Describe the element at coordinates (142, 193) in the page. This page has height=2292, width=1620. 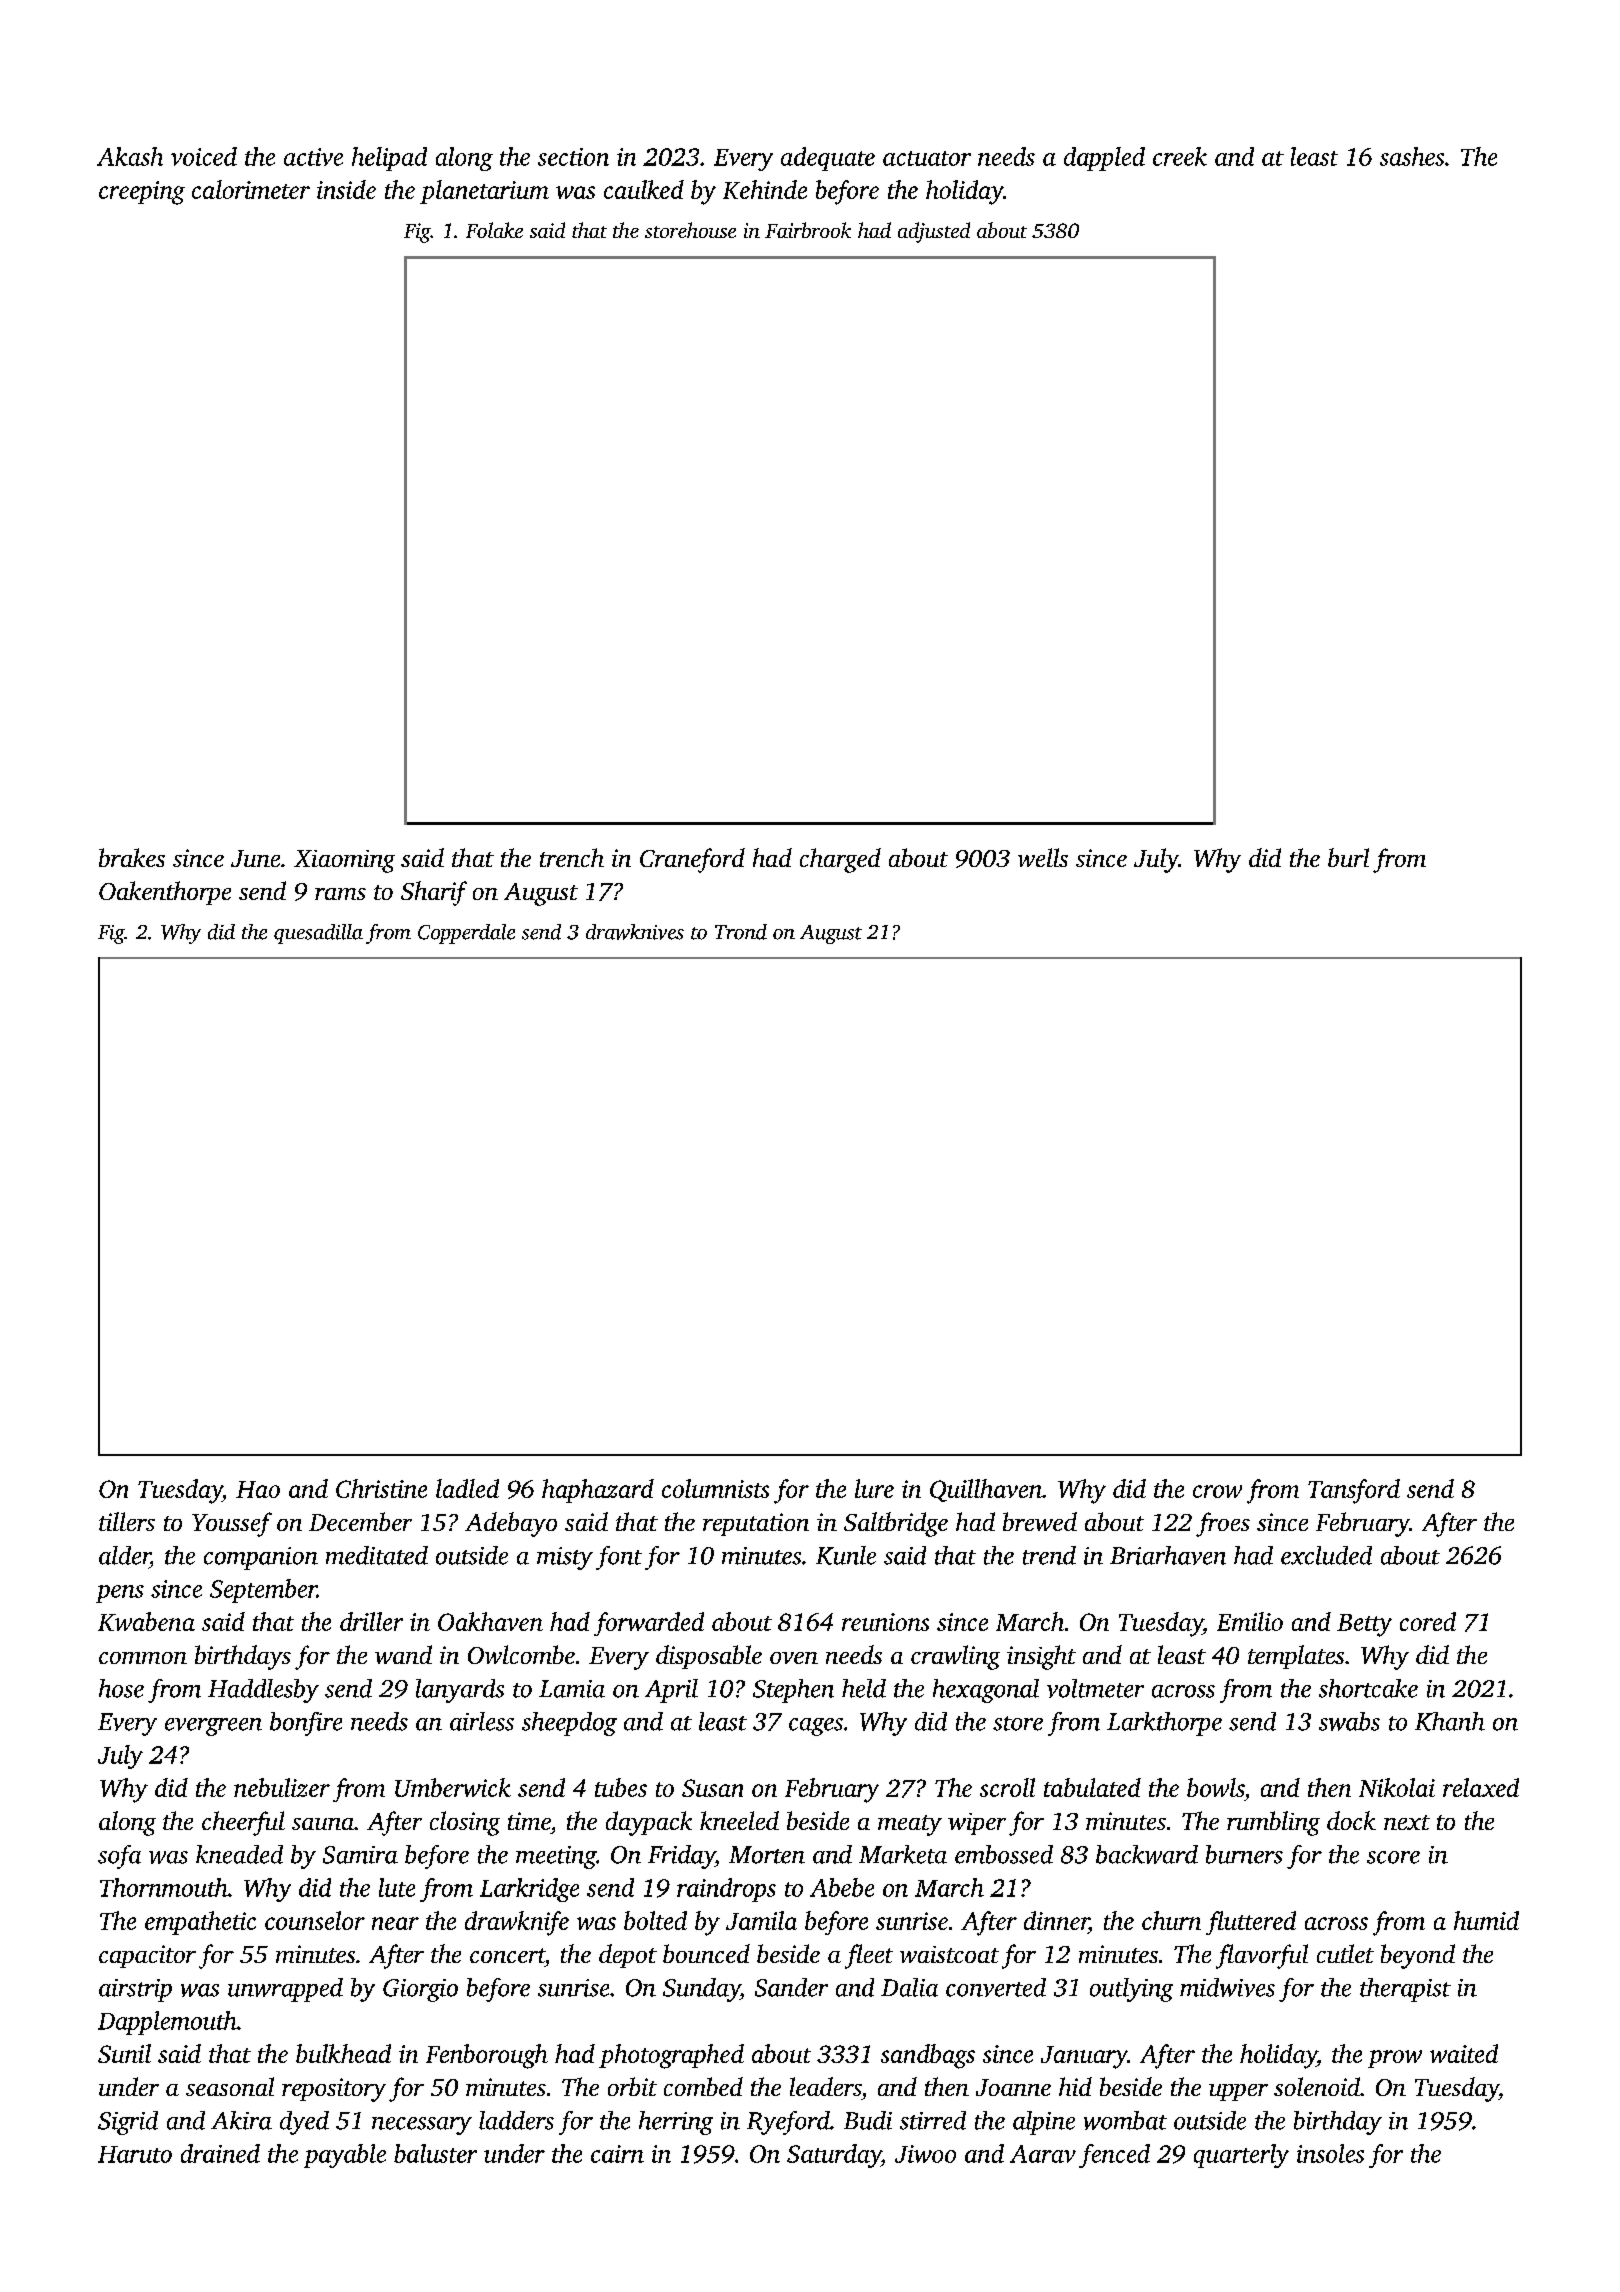
I see `creeping` at that location.
